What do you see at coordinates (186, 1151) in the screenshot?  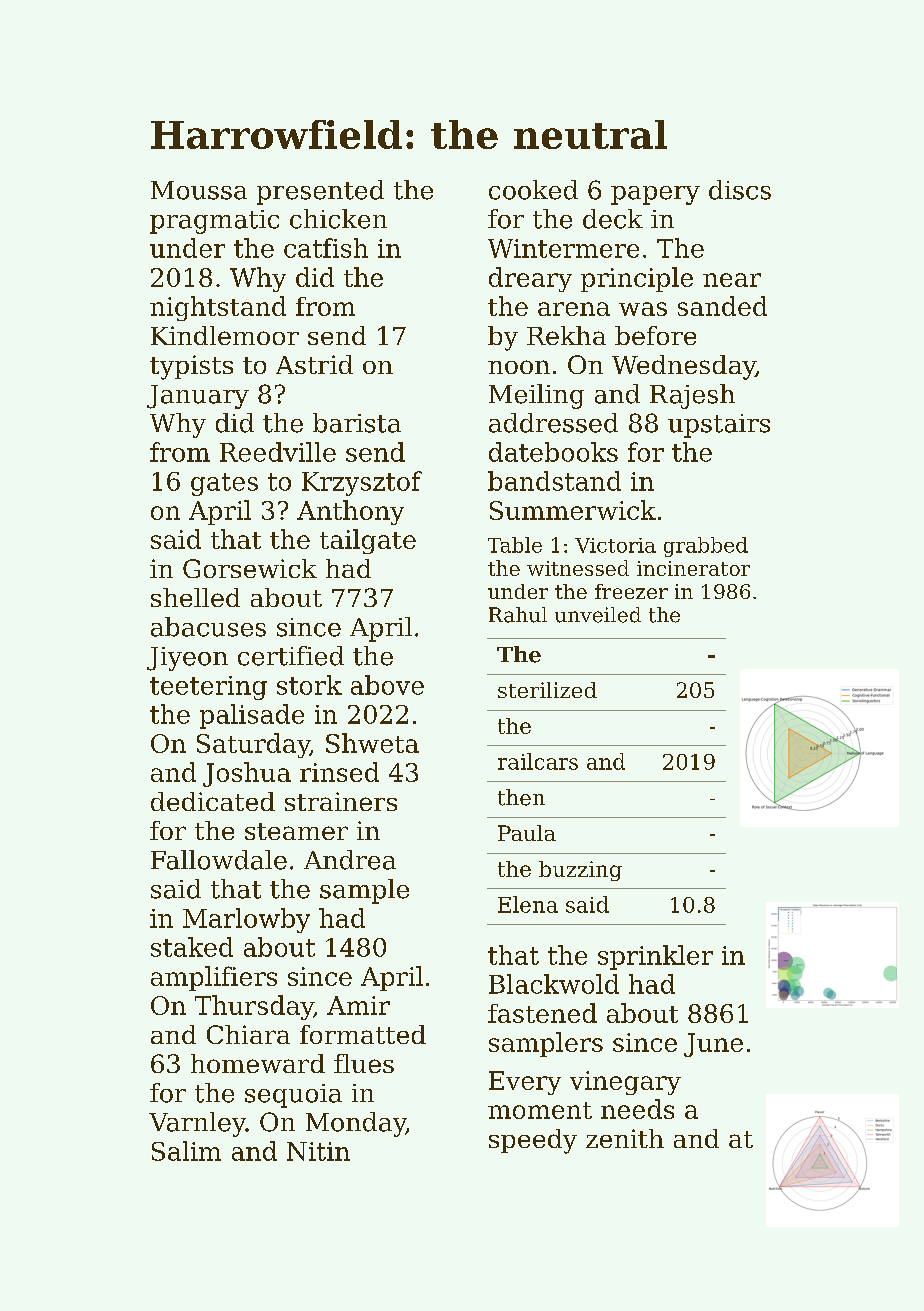 I see `Salim` at bounding box center [186, 1151].
